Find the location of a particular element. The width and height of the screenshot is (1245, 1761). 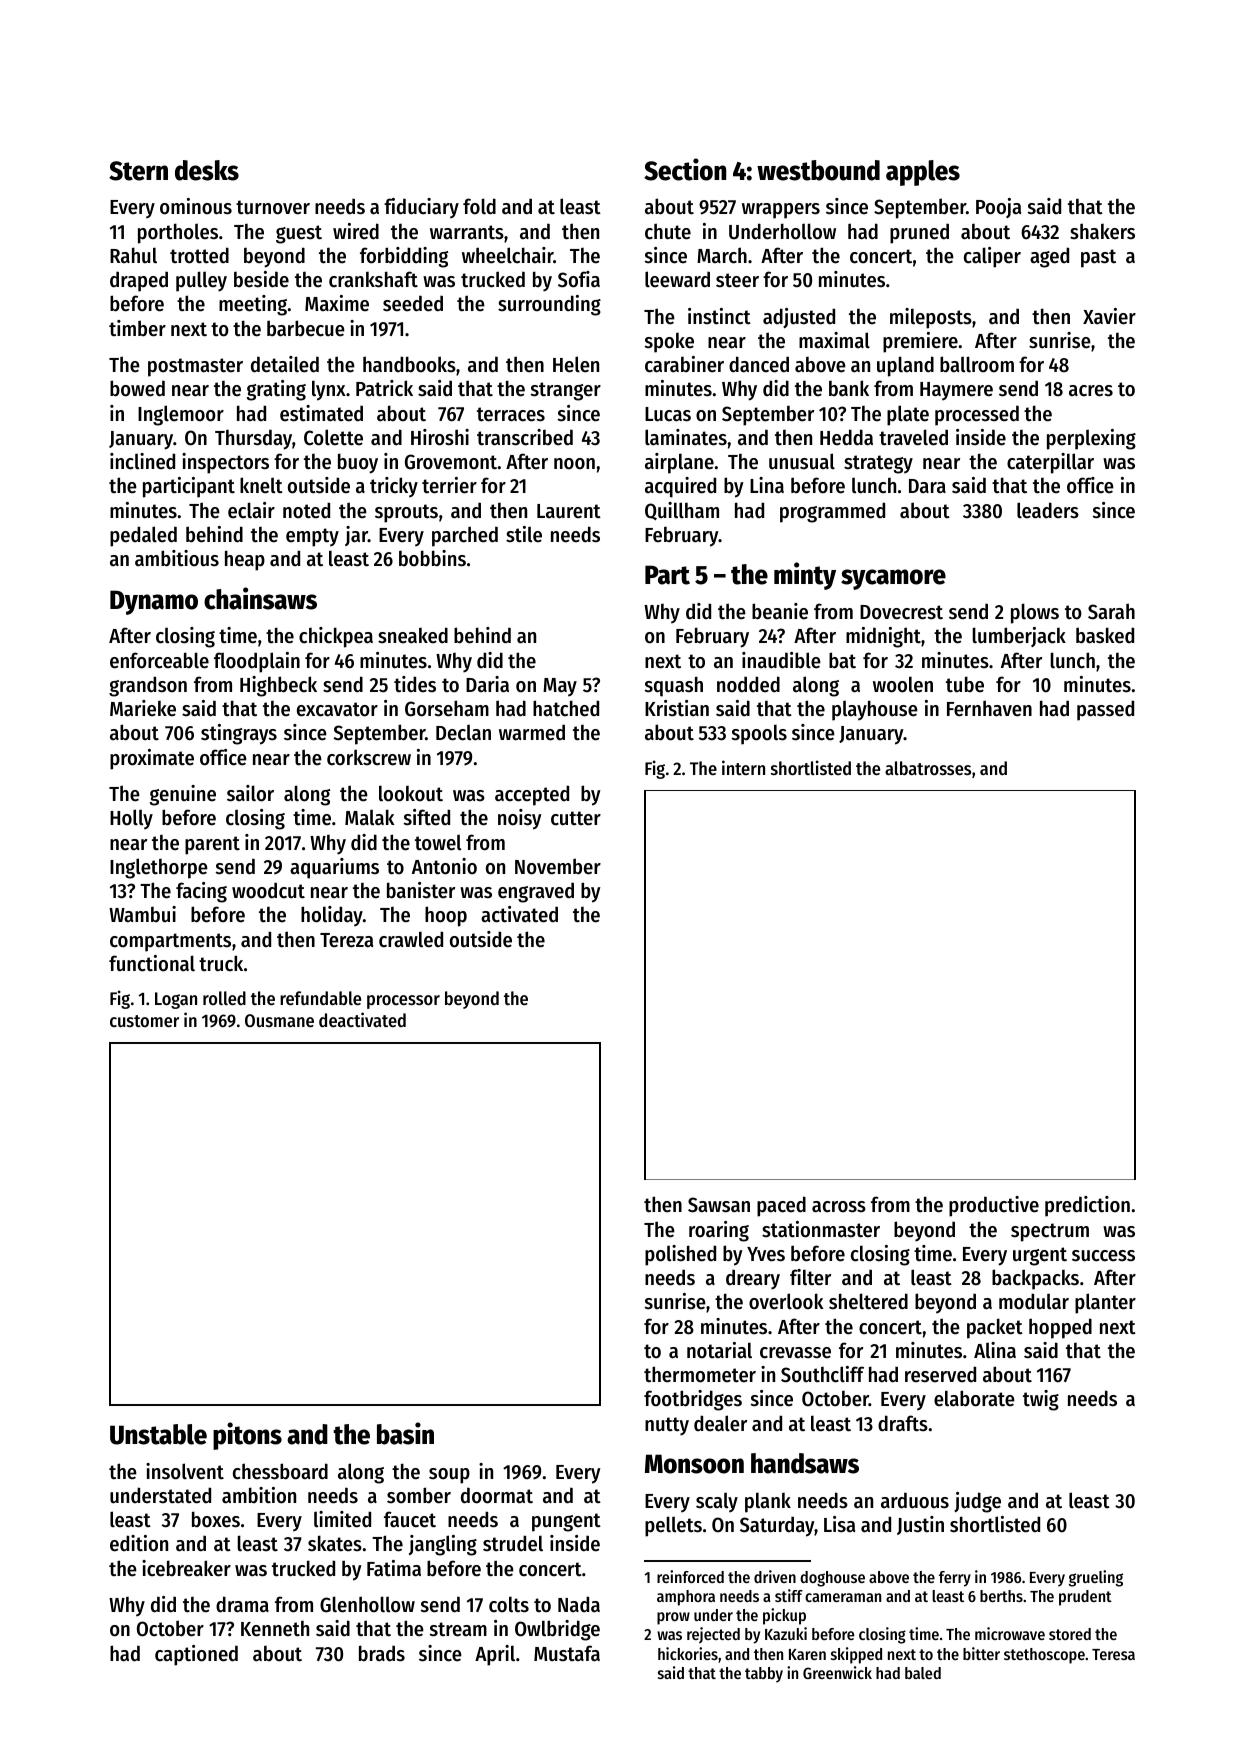

woolen is located at coordinates (903, 684).
